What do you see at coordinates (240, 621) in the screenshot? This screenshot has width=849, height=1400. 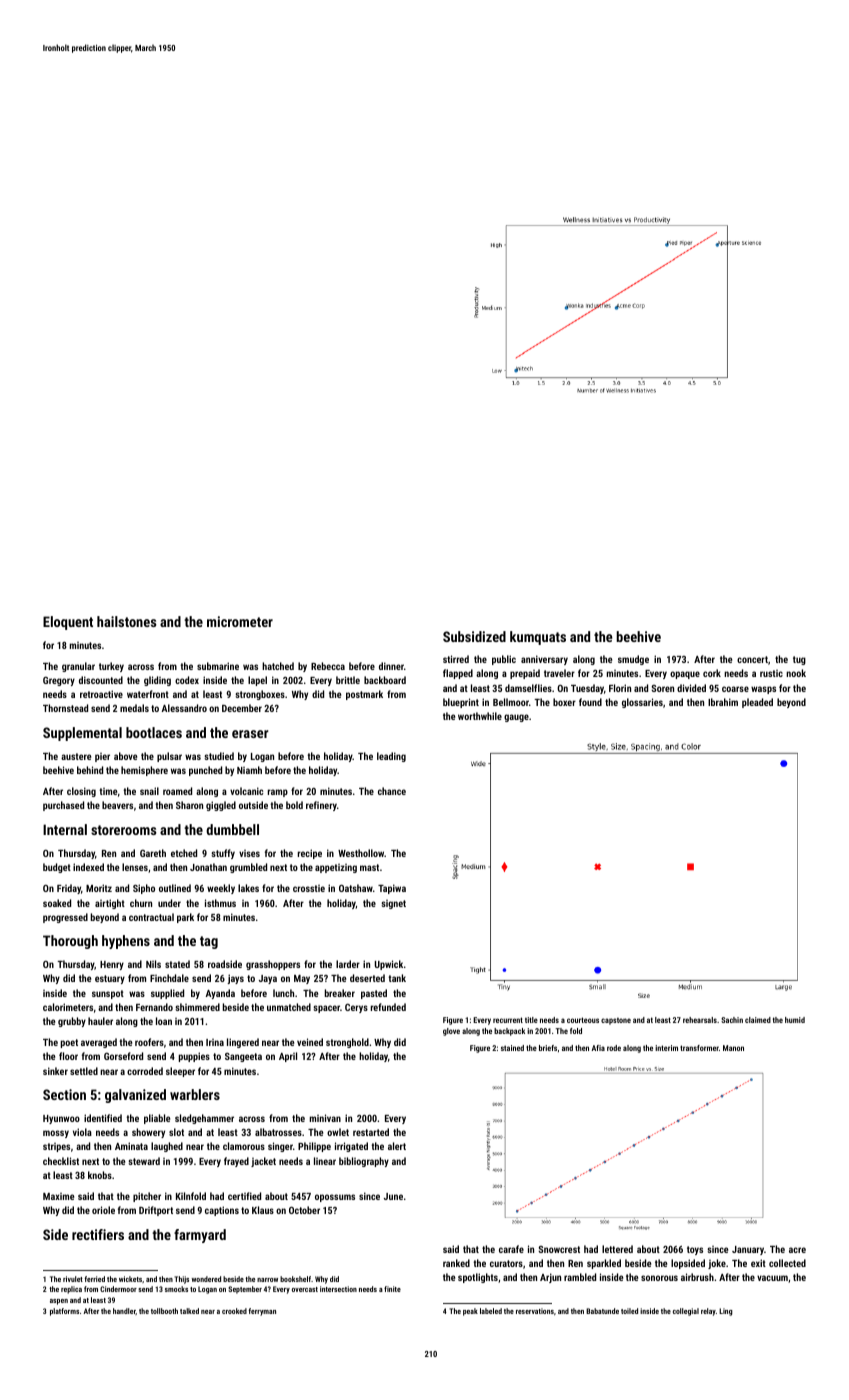 I see `micrometer` at bounding box center [240, 621].
